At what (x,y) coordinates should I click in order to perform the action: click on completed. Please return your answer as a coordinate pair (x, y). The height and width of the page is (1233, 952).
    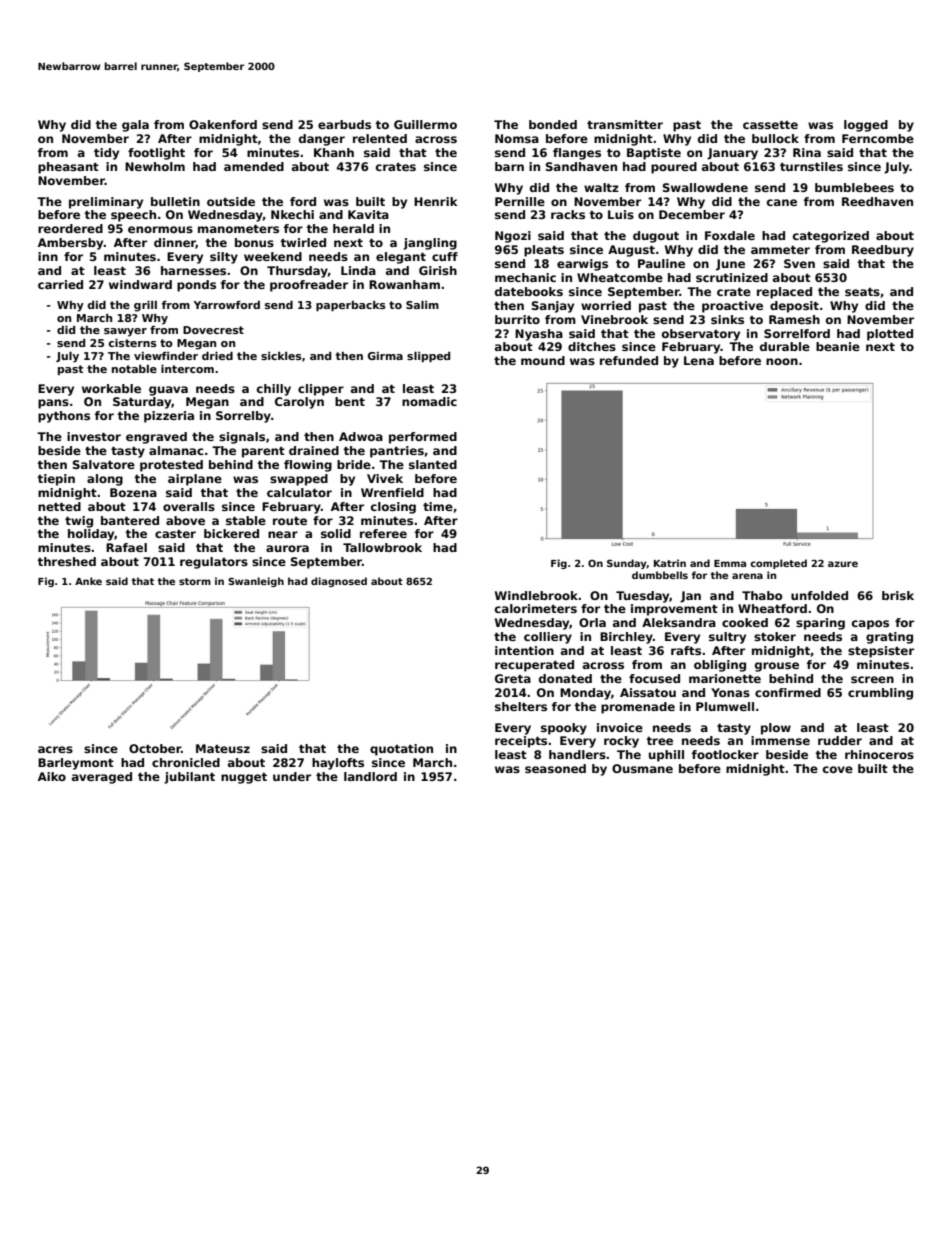
    Looking at the image, I should click on (778, 564).
